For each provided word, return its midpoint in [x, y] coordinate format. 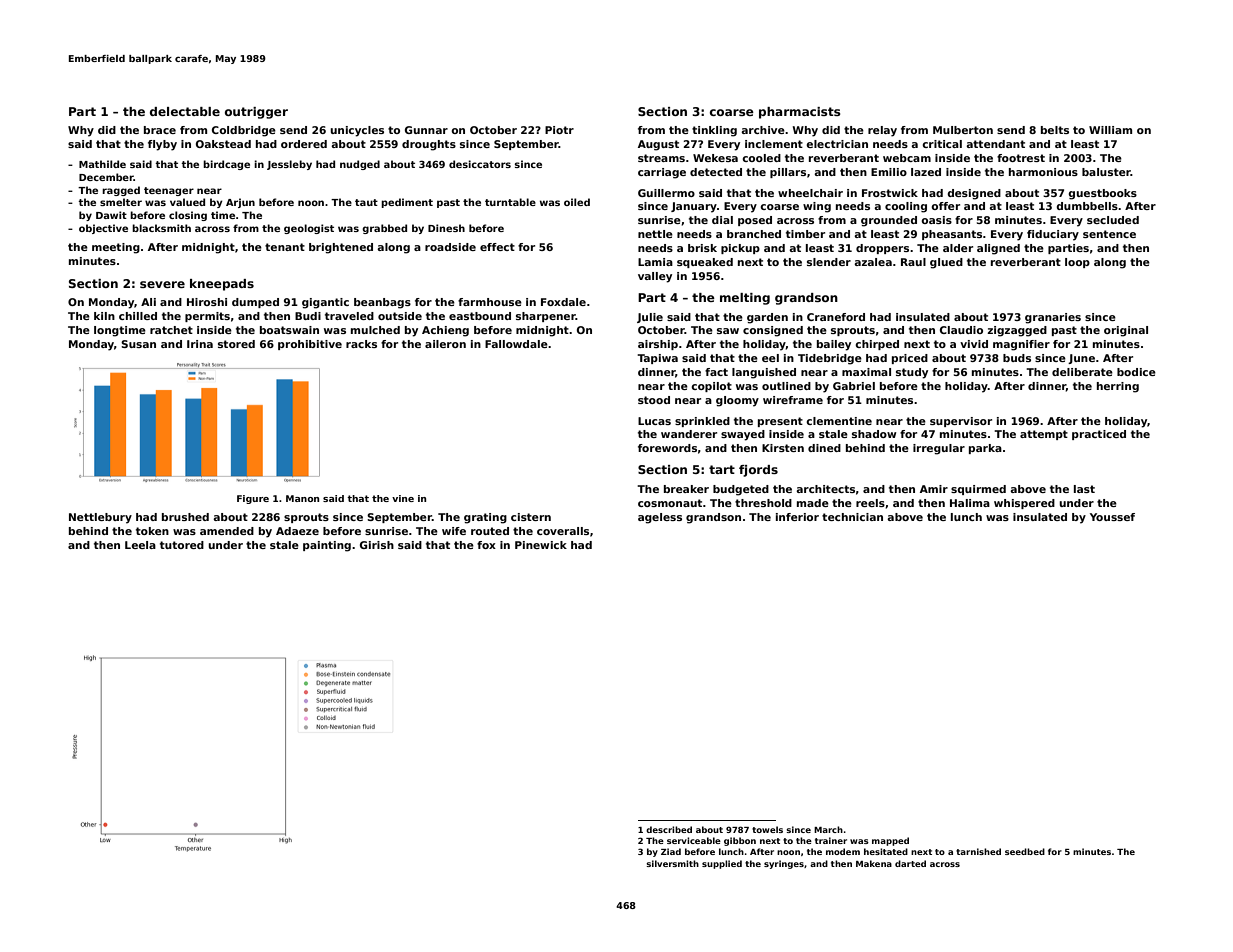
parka [985, 449]
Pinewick [541, 545]
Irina [200, 344]
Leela [140, 545]
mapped [890, 841]
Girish [377, 545]
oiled [577, 202]
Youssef [1112, 517]
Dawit [111, 215]
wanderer [689, 434]
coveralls [563, 531]
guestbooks [1102, 194]
